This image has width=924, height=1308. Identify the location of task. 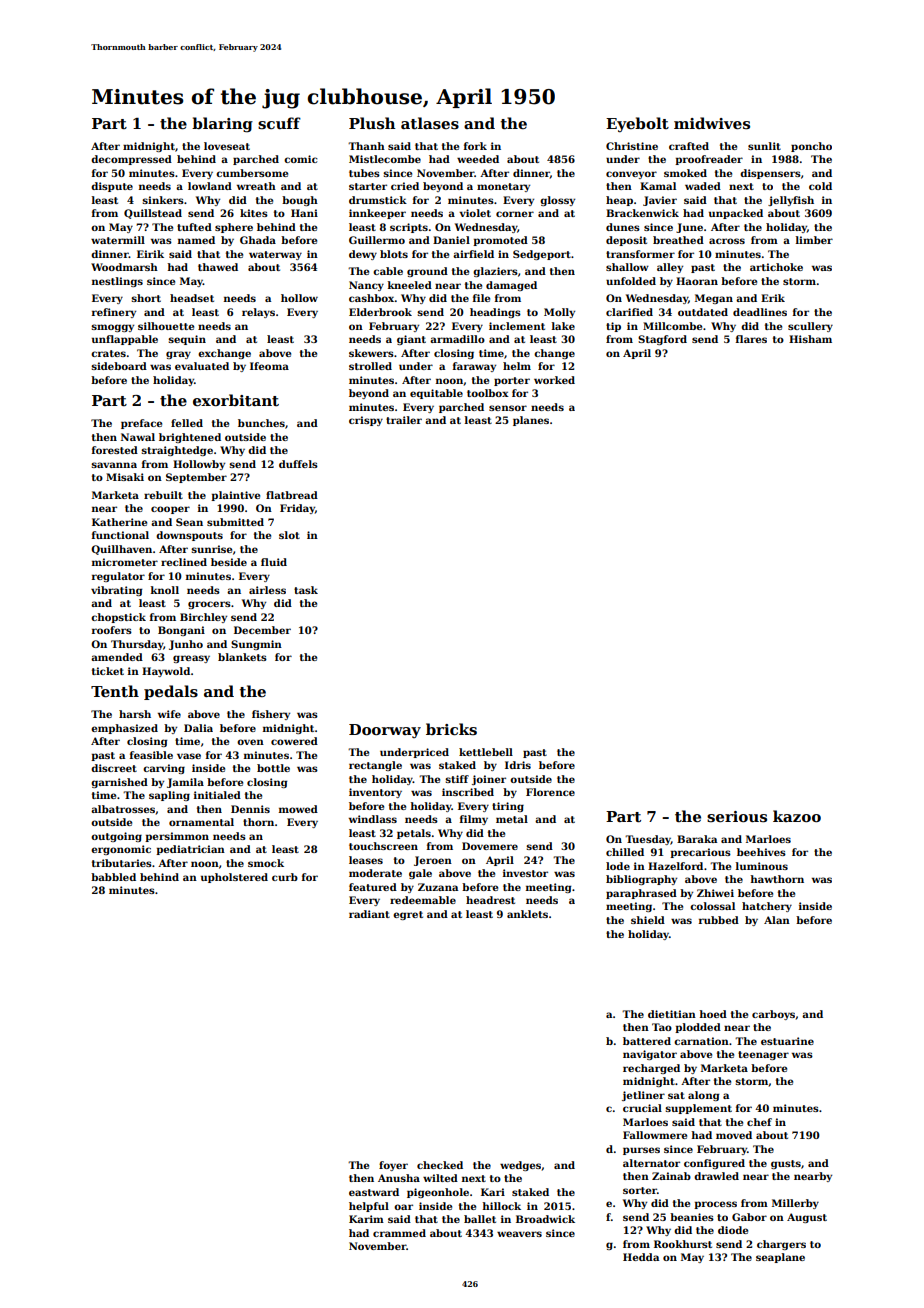
(306, 590).
